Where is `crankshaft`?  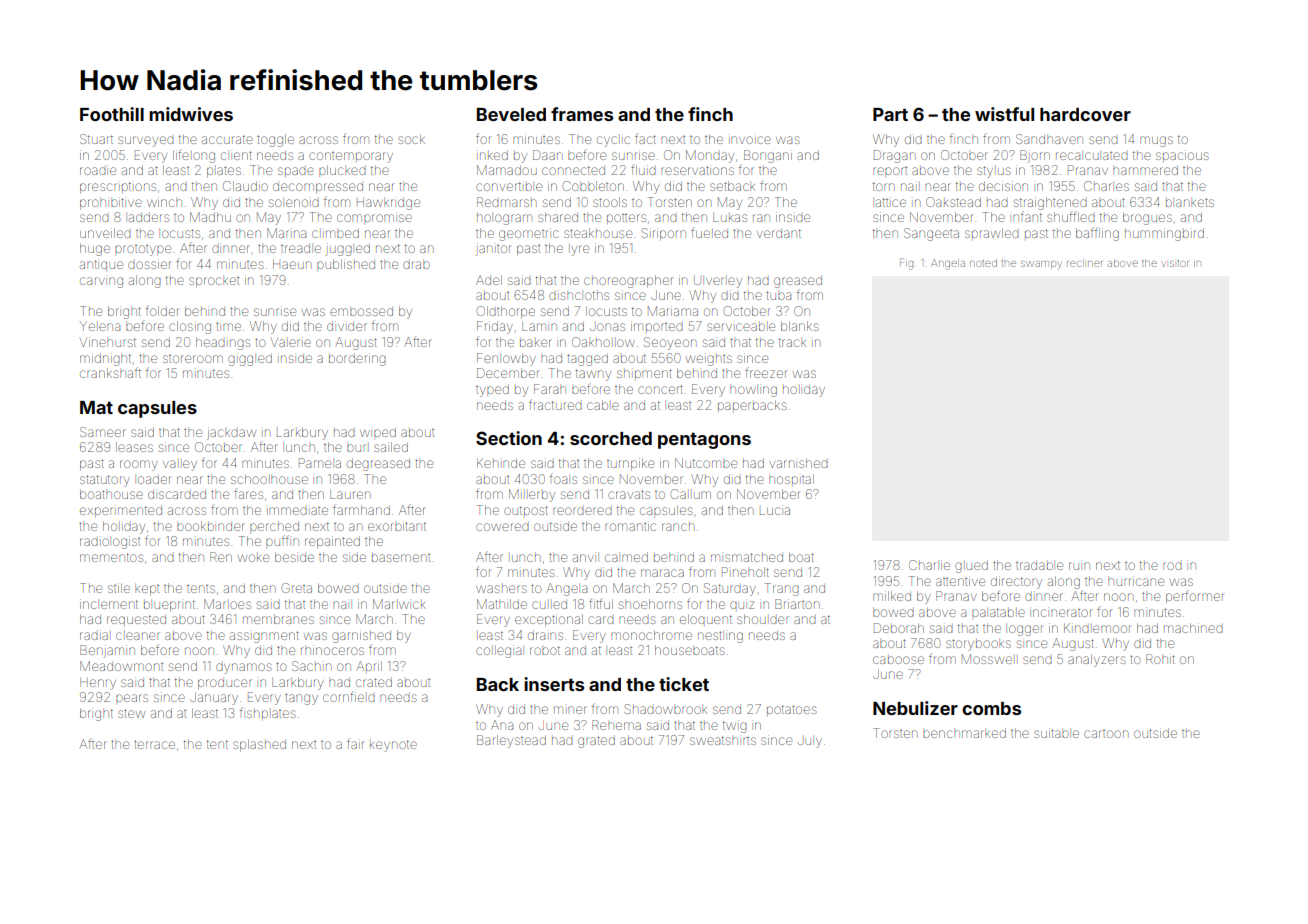 crankshaft is located at coordinates (110, 372).
